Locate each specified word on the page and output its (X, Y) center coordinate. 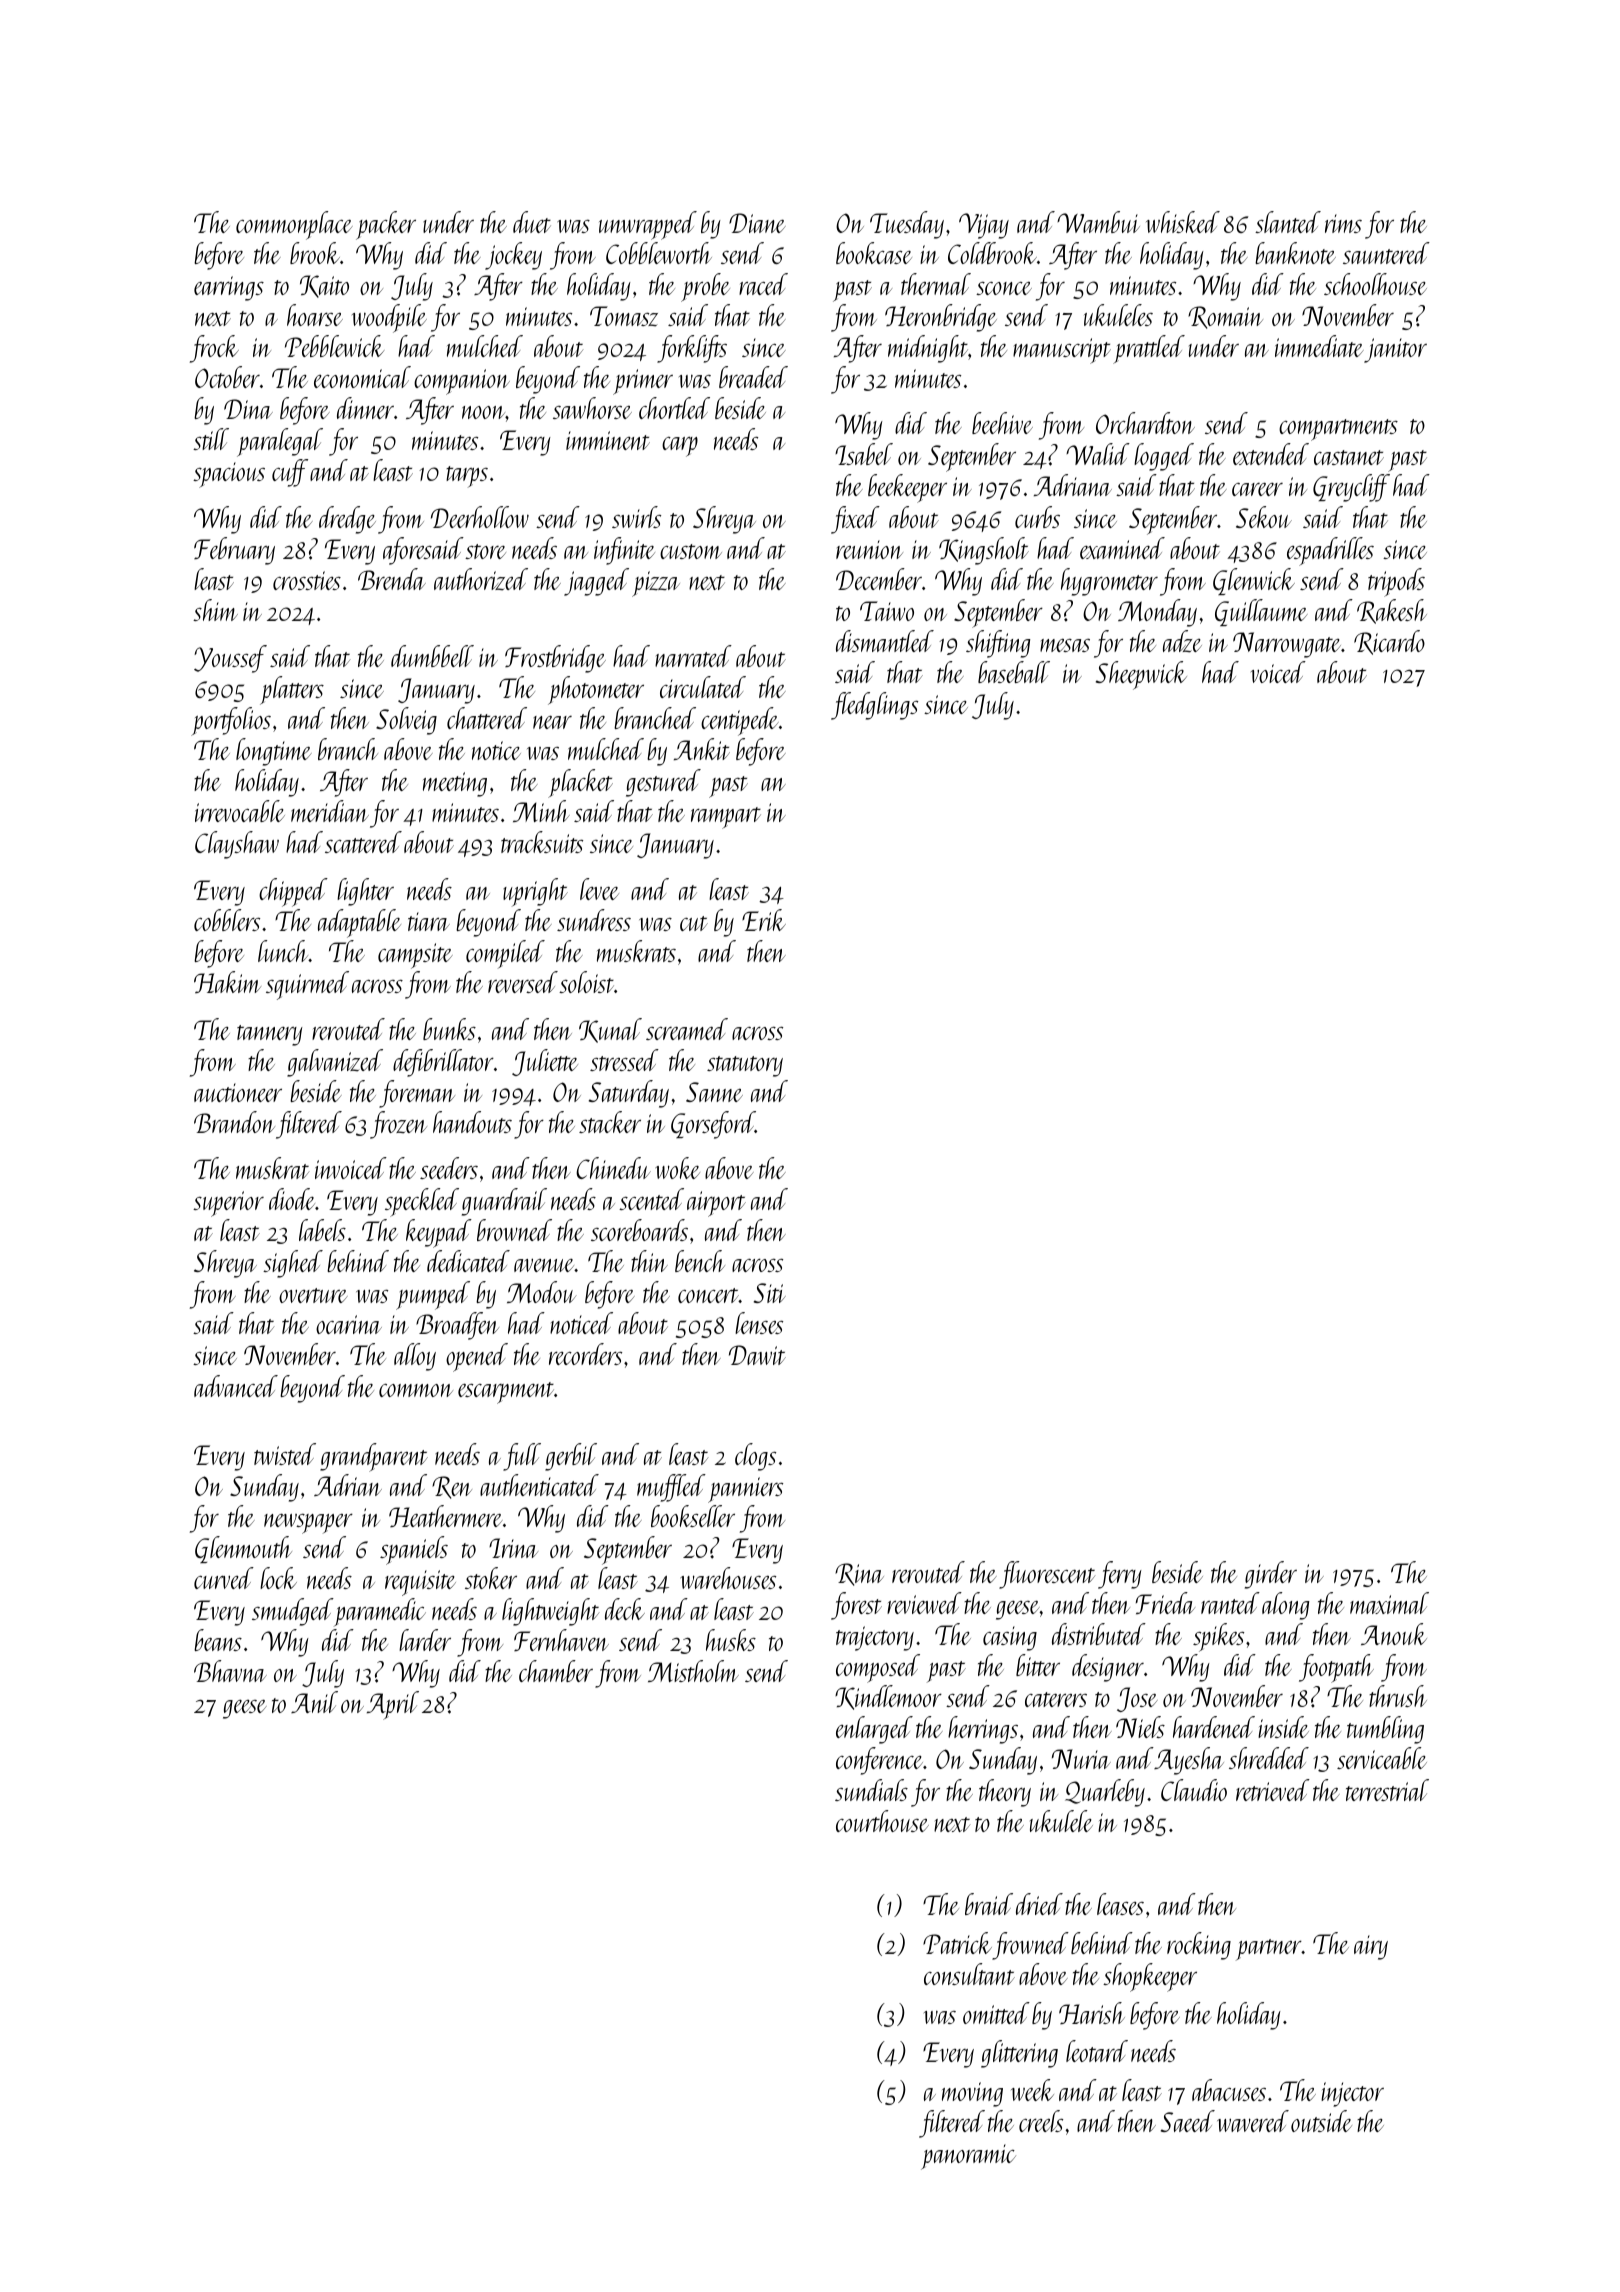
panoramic (968, 2157)
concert (708, 1295)
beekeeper (907, 488)
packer (386, 225)
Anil (314, 1702)
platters (292, 690)
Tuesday (907, 225)
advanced (236, 1386)
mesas (1065, 645)
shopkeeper (1150, 1977)
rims (1343, 223)
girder (1271, 1575)
